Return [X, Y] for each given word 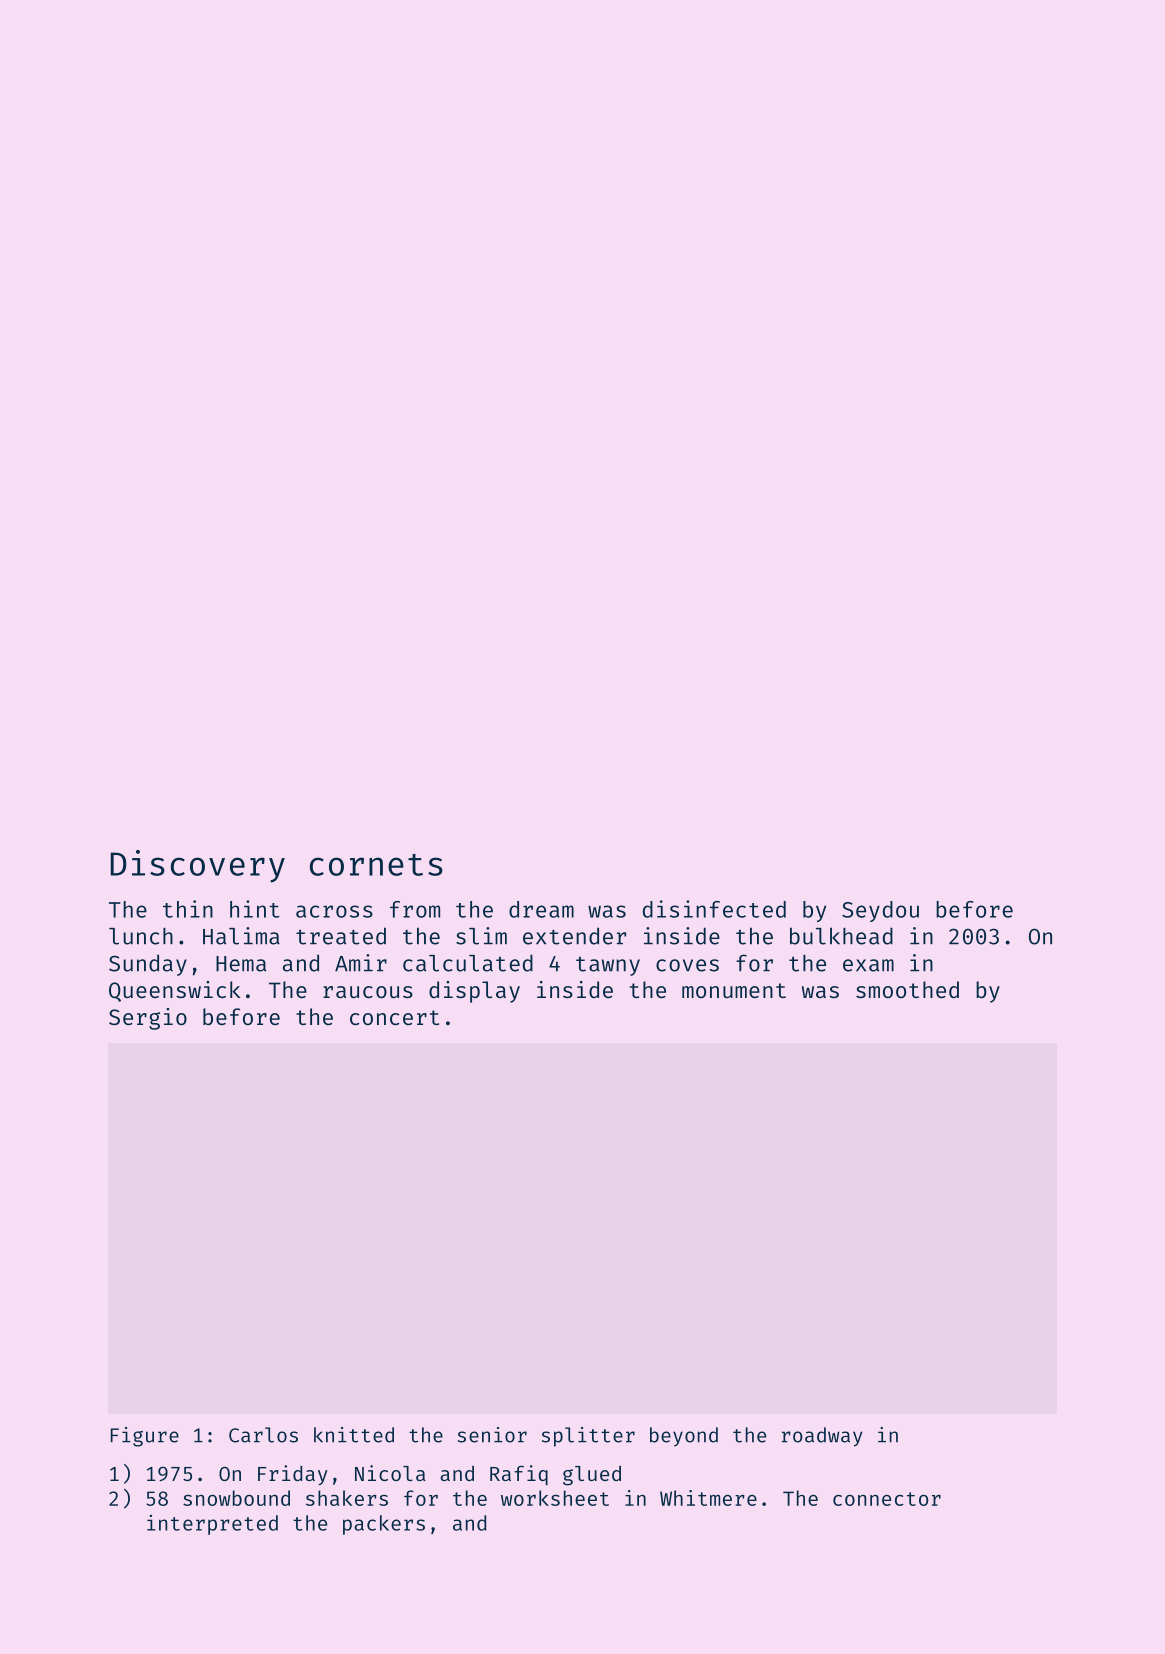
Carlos [263, 1435]
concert [394, 1017]
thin [188, 909]
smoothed [907, 989]
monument [734, 990]
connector [887, 1499]
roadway [822, 1437]
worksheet [555, 1498]
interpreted [212, 1525]
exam [868, 965]
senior [492, 1435]
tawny [608, 966]
